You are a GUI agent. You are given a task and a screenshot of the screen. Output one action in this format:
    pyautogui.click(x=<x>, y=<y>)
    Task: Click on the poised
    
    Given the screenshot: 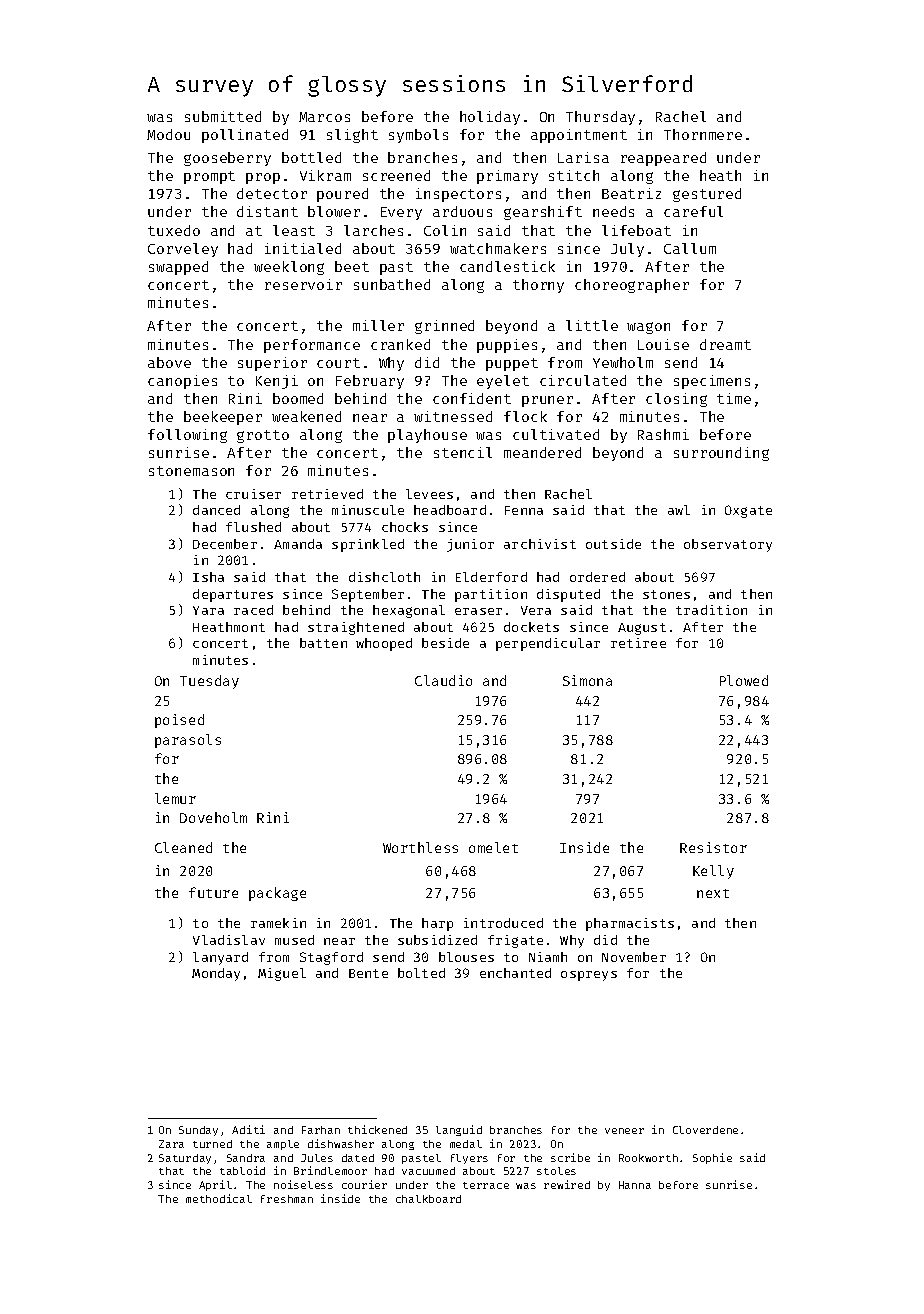 What is the action you would take?
    pyautogui.click(x=179, y=721)
